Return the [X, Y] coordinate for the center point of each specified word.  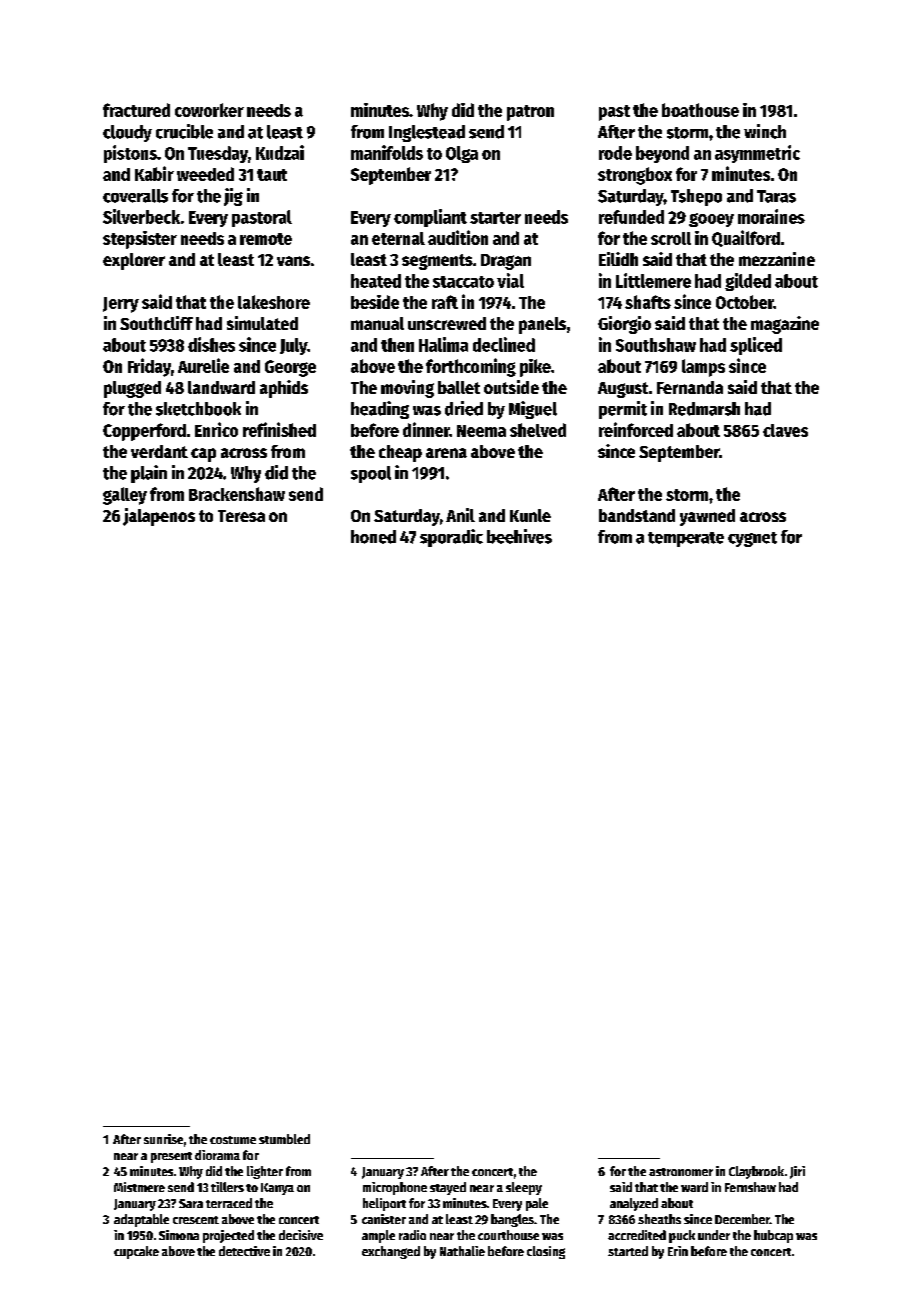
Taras [776, 196]
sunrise [163, 1139]
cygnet [752, 539]
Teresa [241, 516]
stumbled [284, 1139]
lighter [265, 1172]
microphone [395, 1188]
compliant [430, 218]
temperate [686, 539]
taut [272, 175]
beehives [519, 536]
